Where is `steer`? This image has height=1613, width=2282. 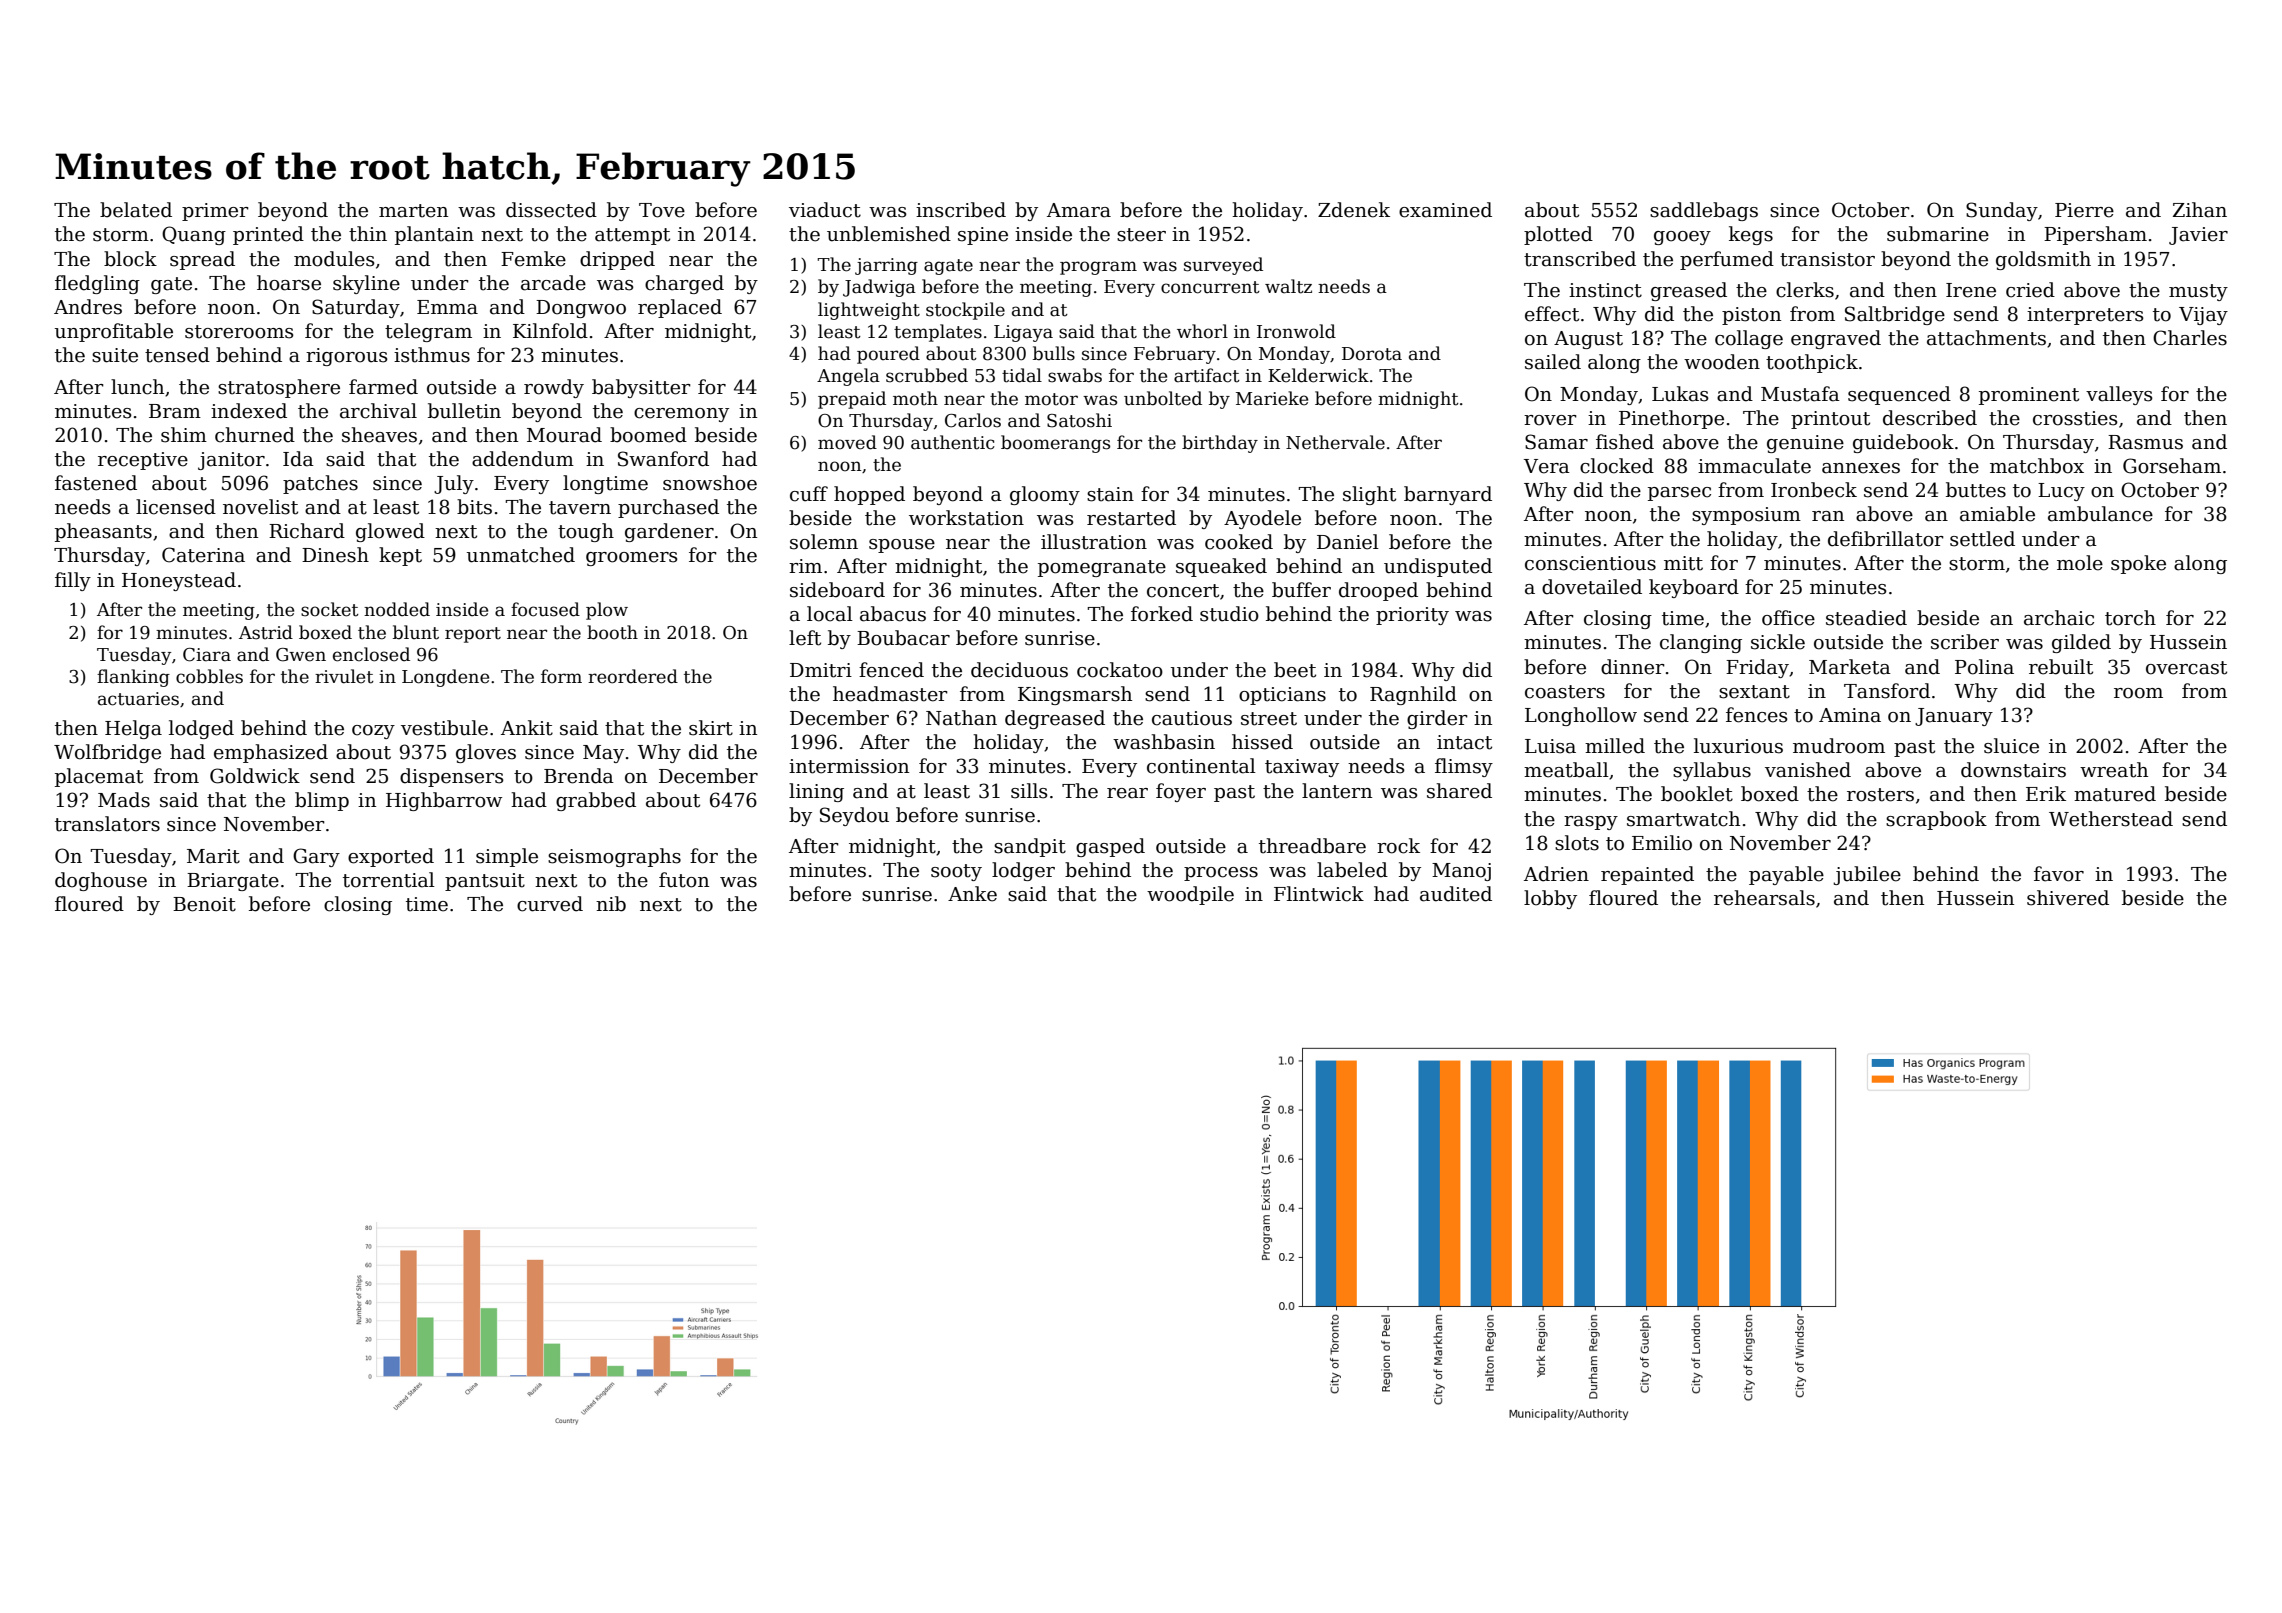 steer is located at coordinates (1141, 235).
